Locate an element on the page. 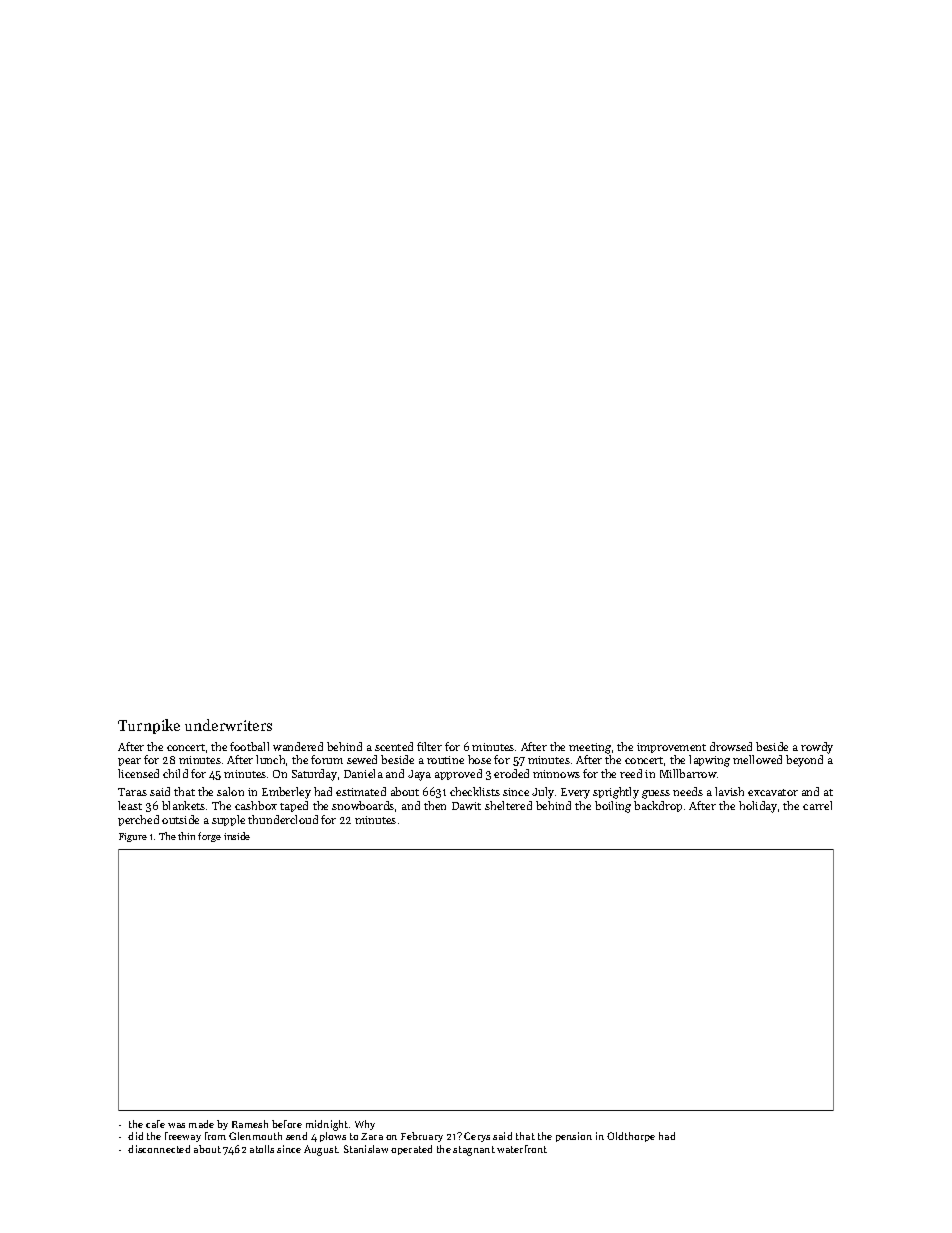 This image has height=1233, width=952. filter is located at coordinates (429, 746).
